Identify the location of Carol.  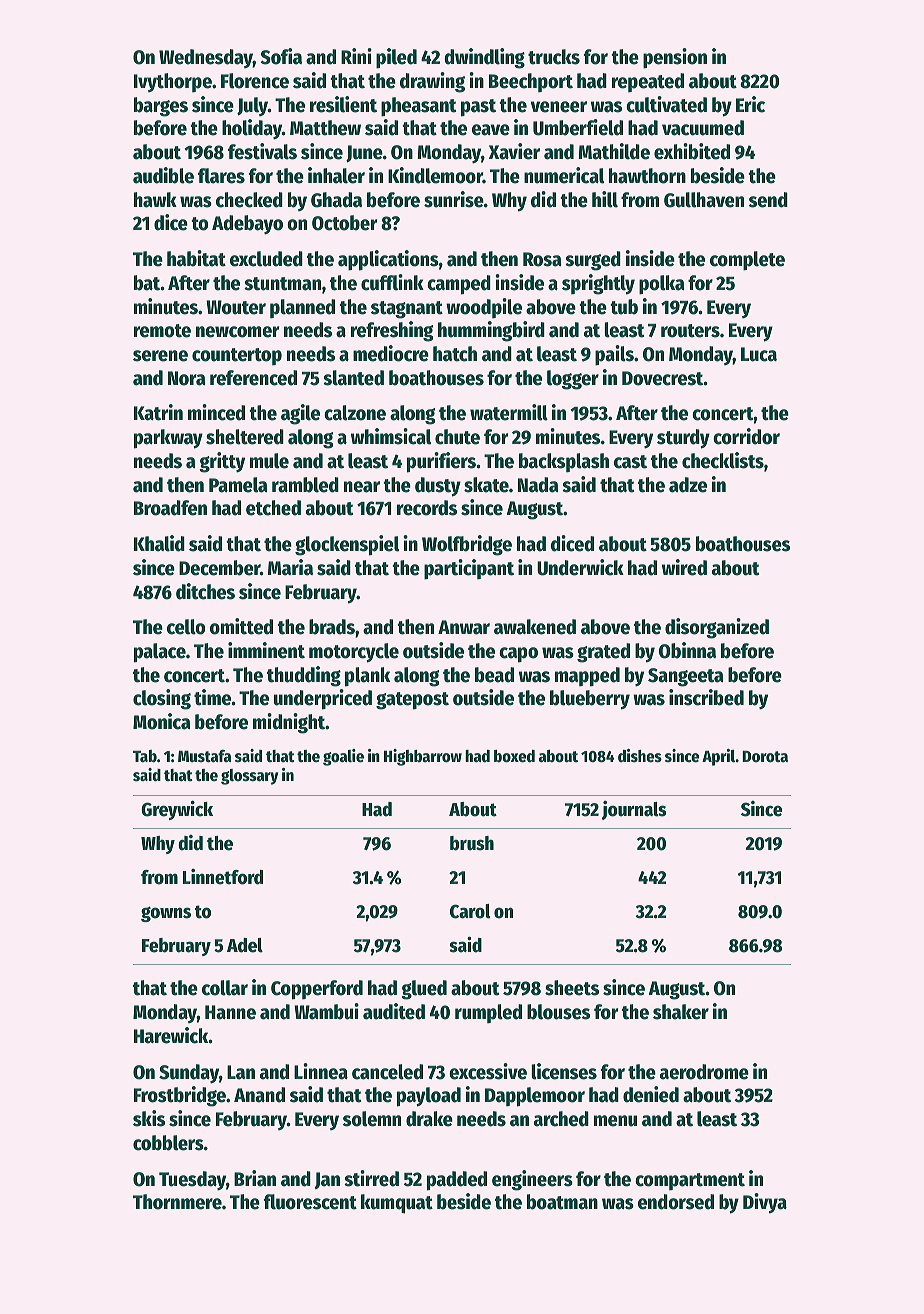
(470, 911).
